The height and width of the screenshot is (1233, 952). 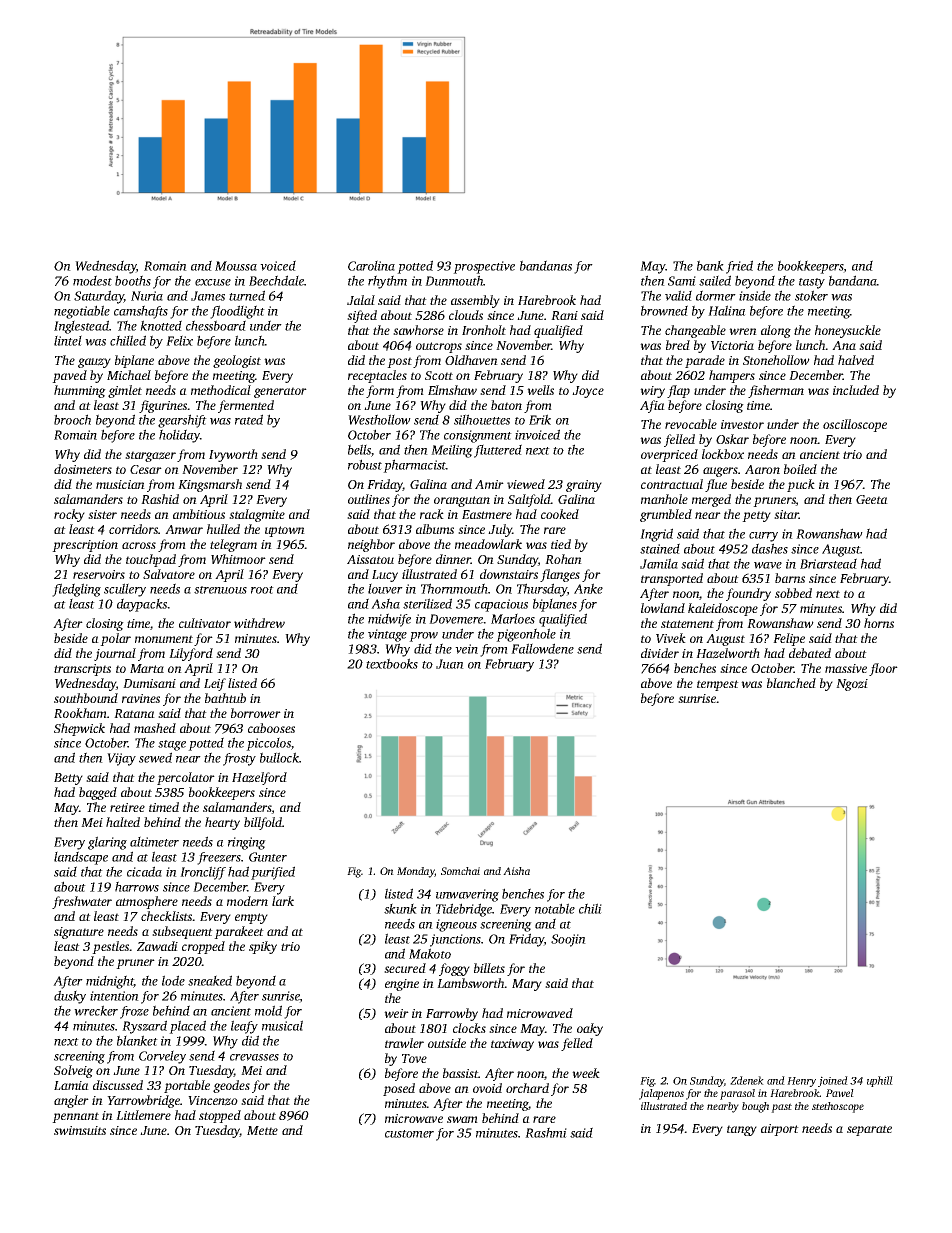 I want to click on midwife, so click(x=389, y=620).
